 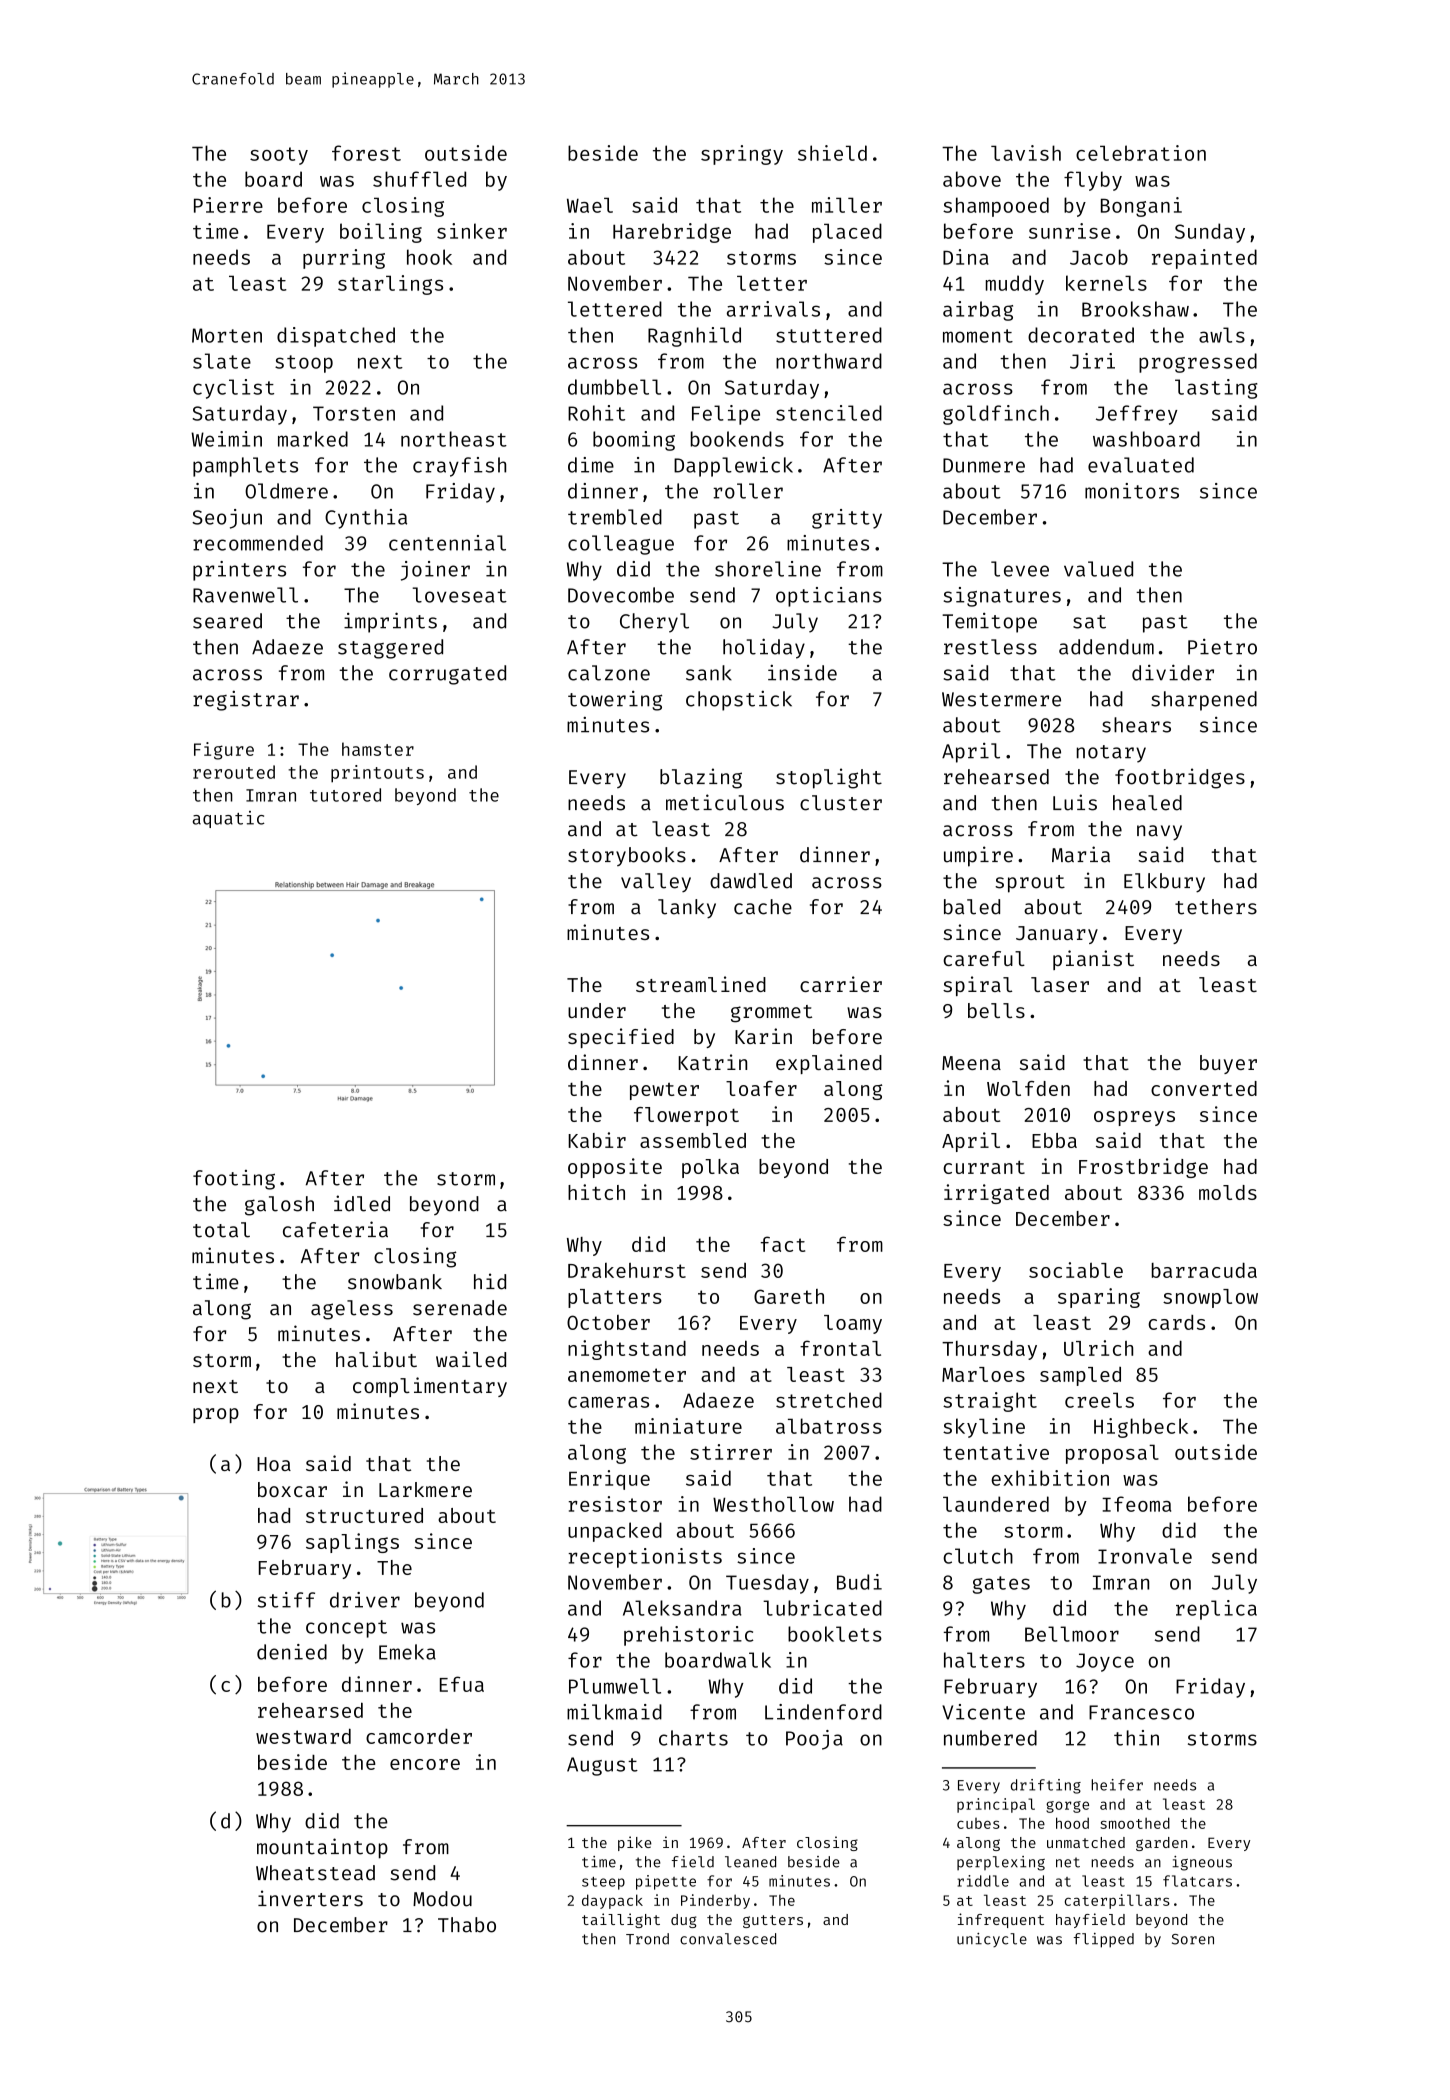 What do you see at coordinates (615, 1532) in the image?
I see `unpacked` at bounding box center [615, 1532].
